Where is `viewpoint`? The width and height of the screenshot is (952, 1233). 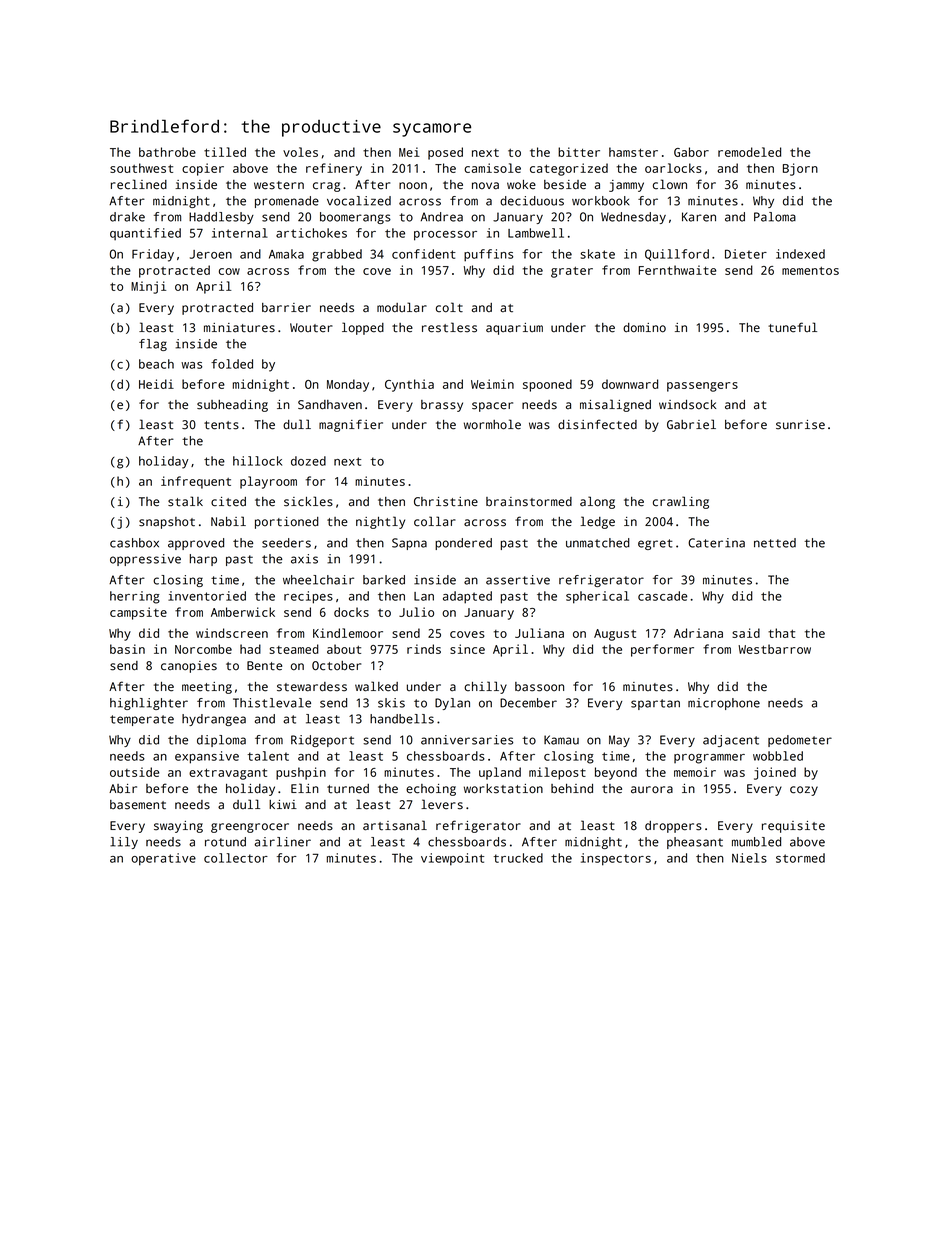
viewpoint is located at coordinates (452, 859).
